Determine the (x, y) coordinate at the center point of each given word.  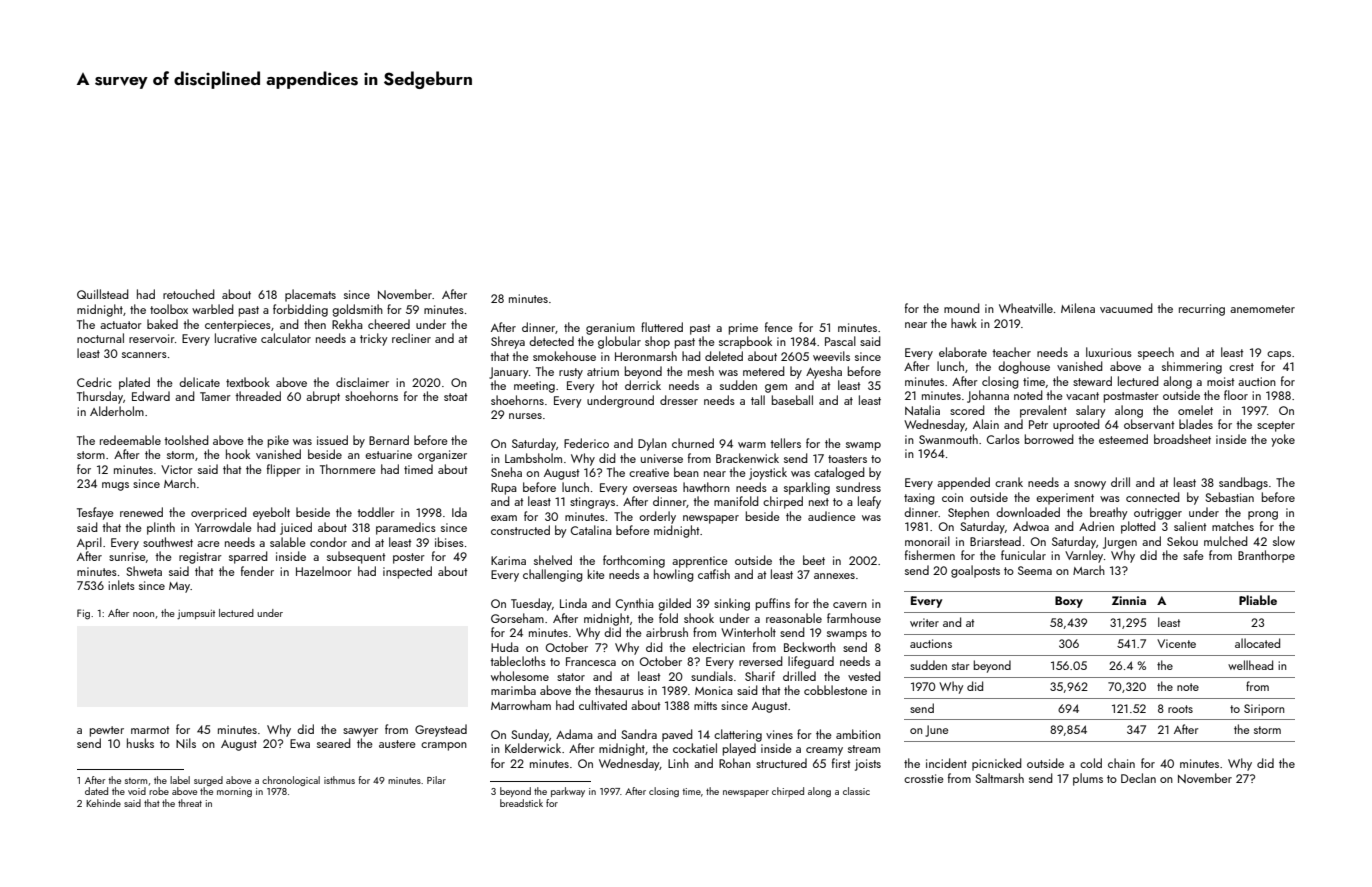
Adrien (1096, 526)
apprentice (700, 562)
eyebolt (271, 513)
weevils (831, 356)
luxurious (1109, 352)
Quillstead (103, 294)
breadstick (521, 803)
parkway (568, 792)
